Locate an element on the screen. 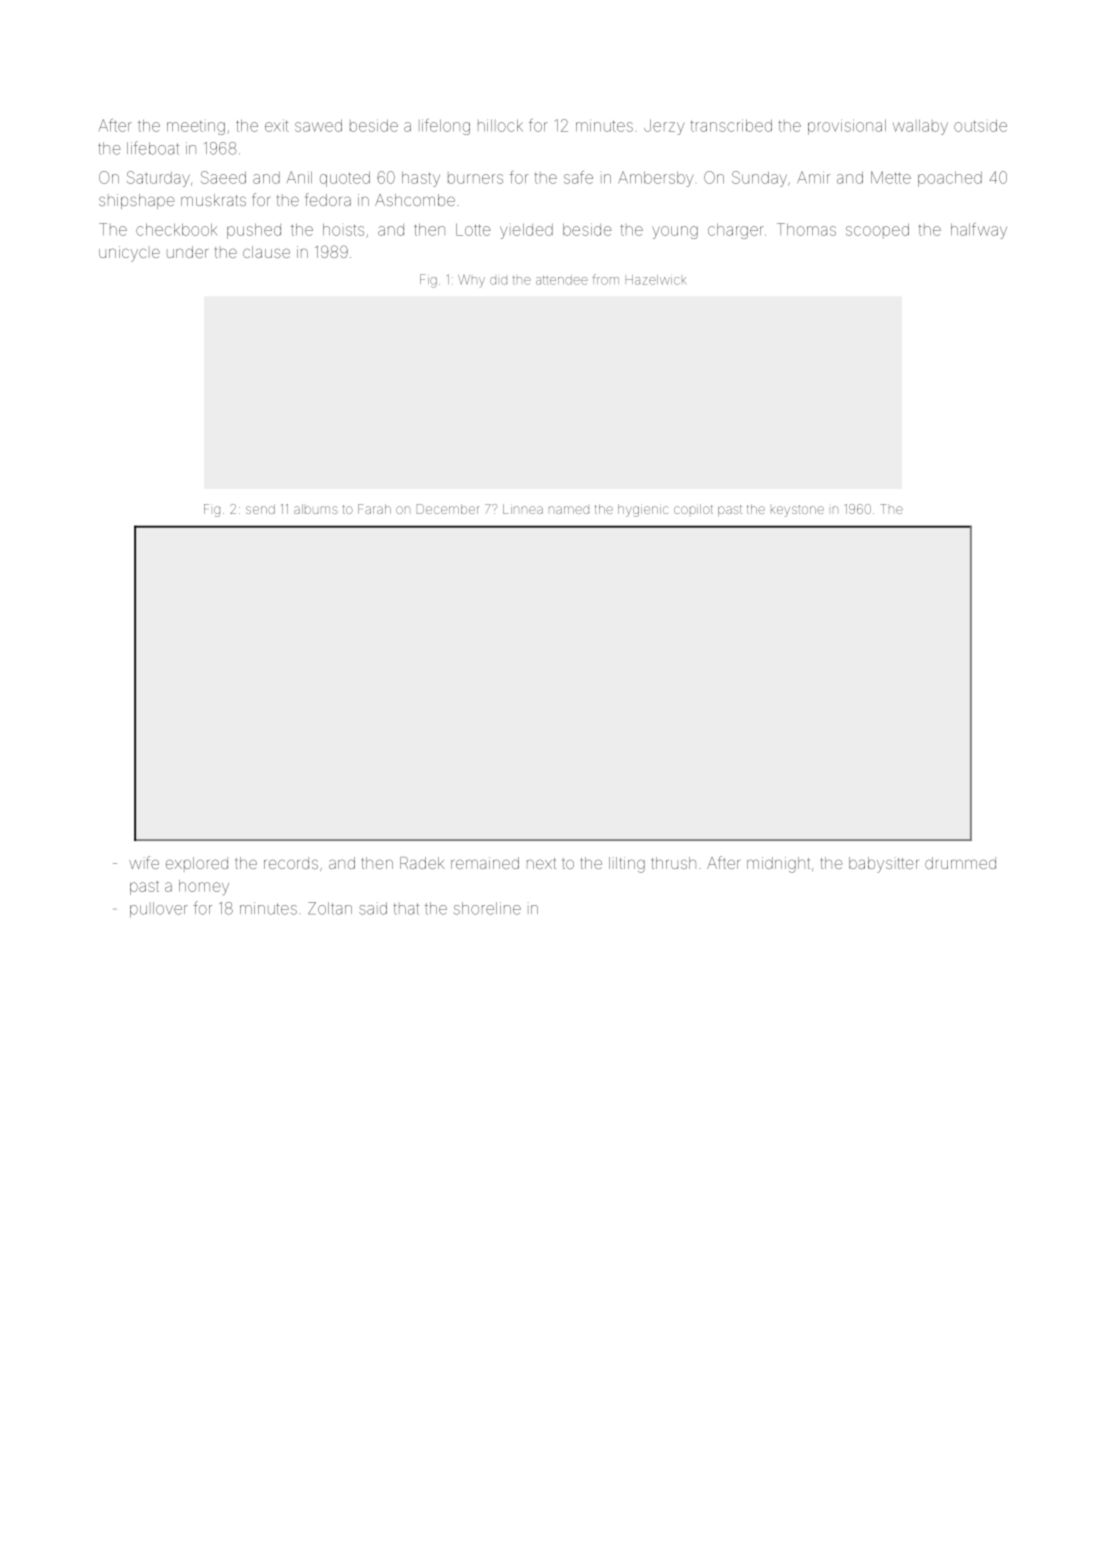 Image resolution: width=1106 pixels, height=1565 pixels. attendee is located at coordinates (562, 280).
